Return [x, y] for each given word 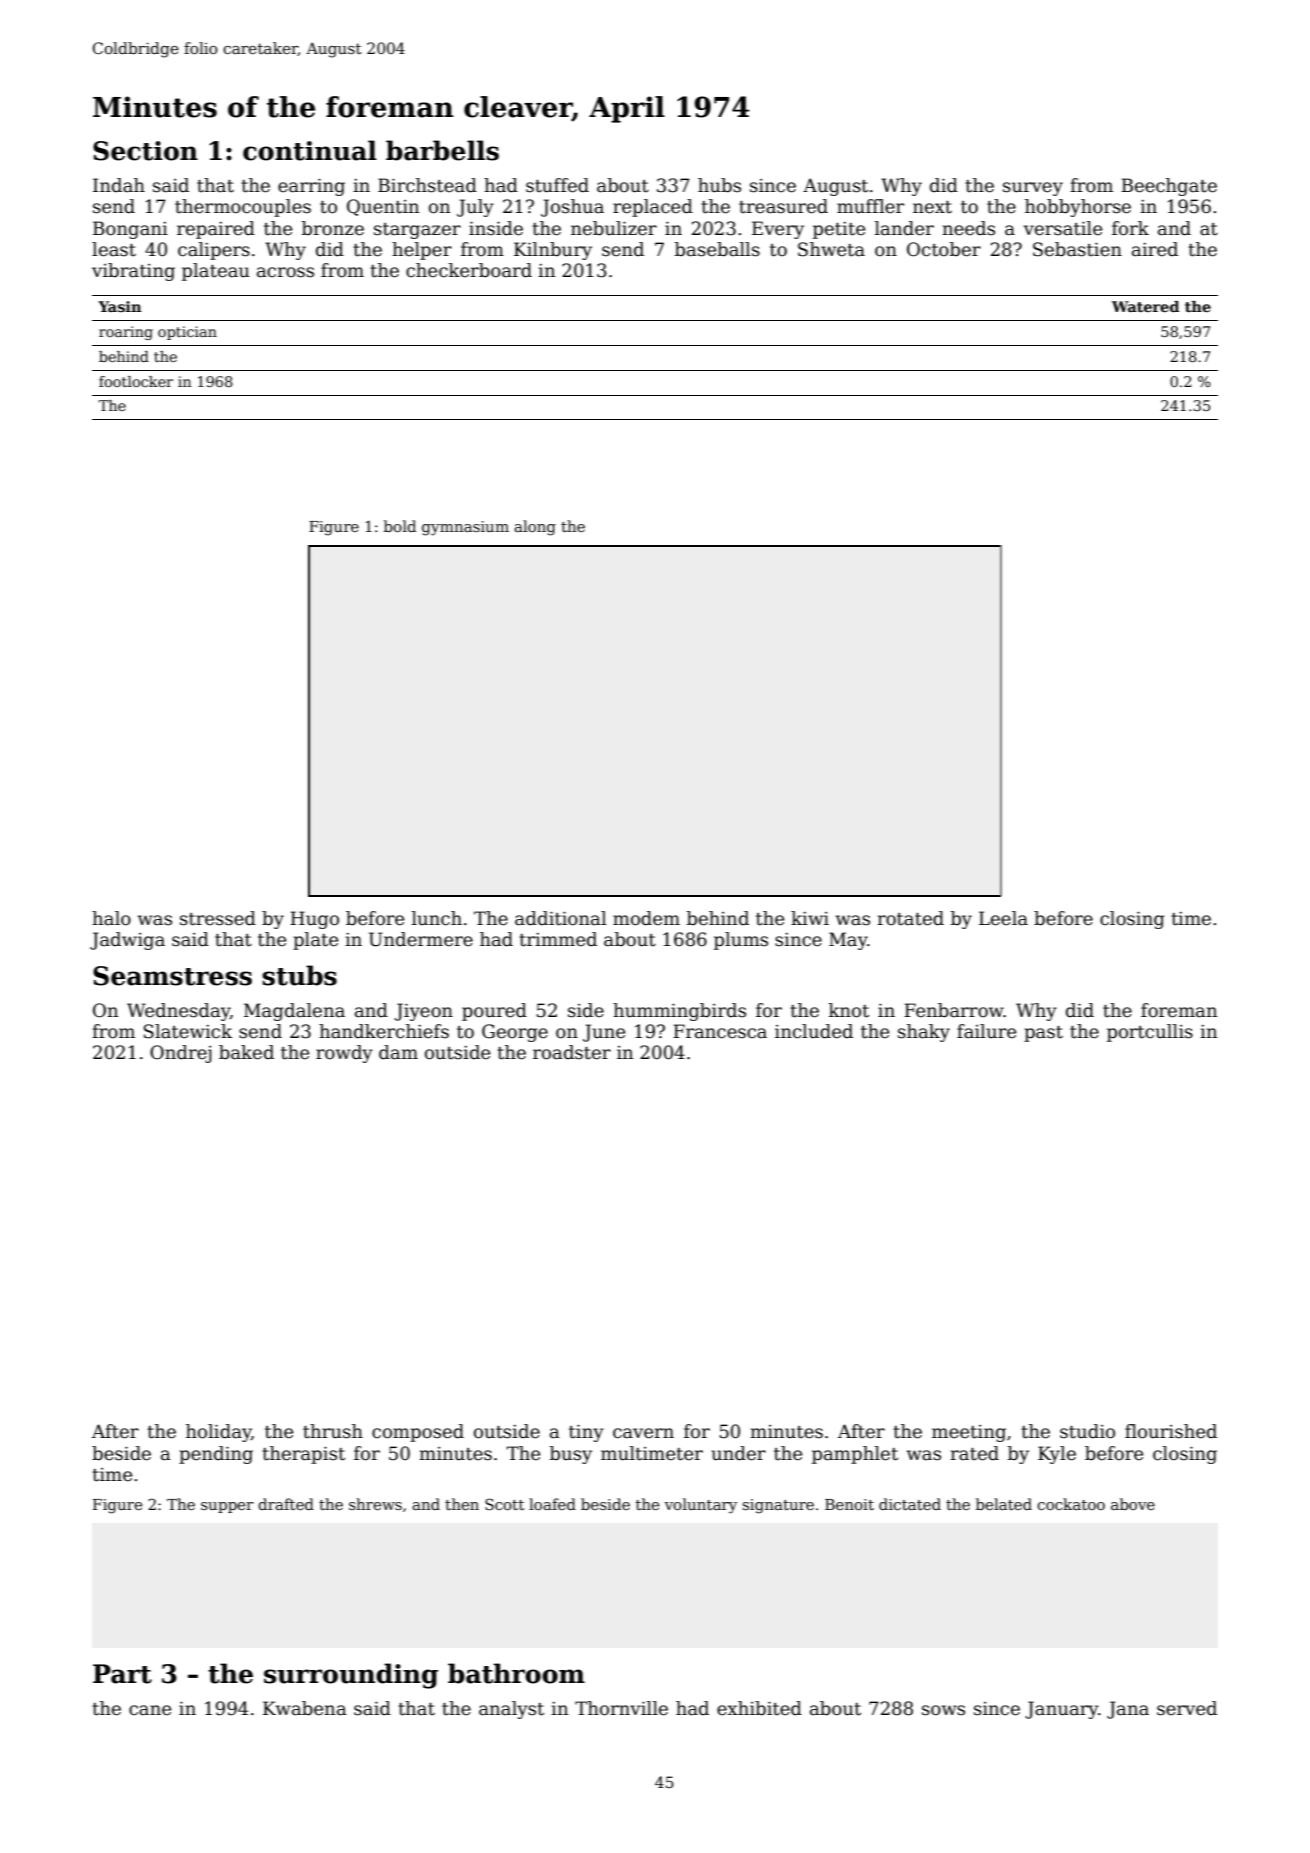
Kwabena [305, 1708]
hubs [719, 185]
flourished [1171, 1431]
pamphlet [855, 1455]
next [932, 207]
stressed [218, 918]
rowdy [344, 1054]
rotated [910, 918]
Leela [1003, 918]
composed [418, 1433]
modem [646, 918]
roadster [572, 1052]
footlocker [136, 381]
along [535, 528]
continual [310, 150]
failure [986, 1031]
